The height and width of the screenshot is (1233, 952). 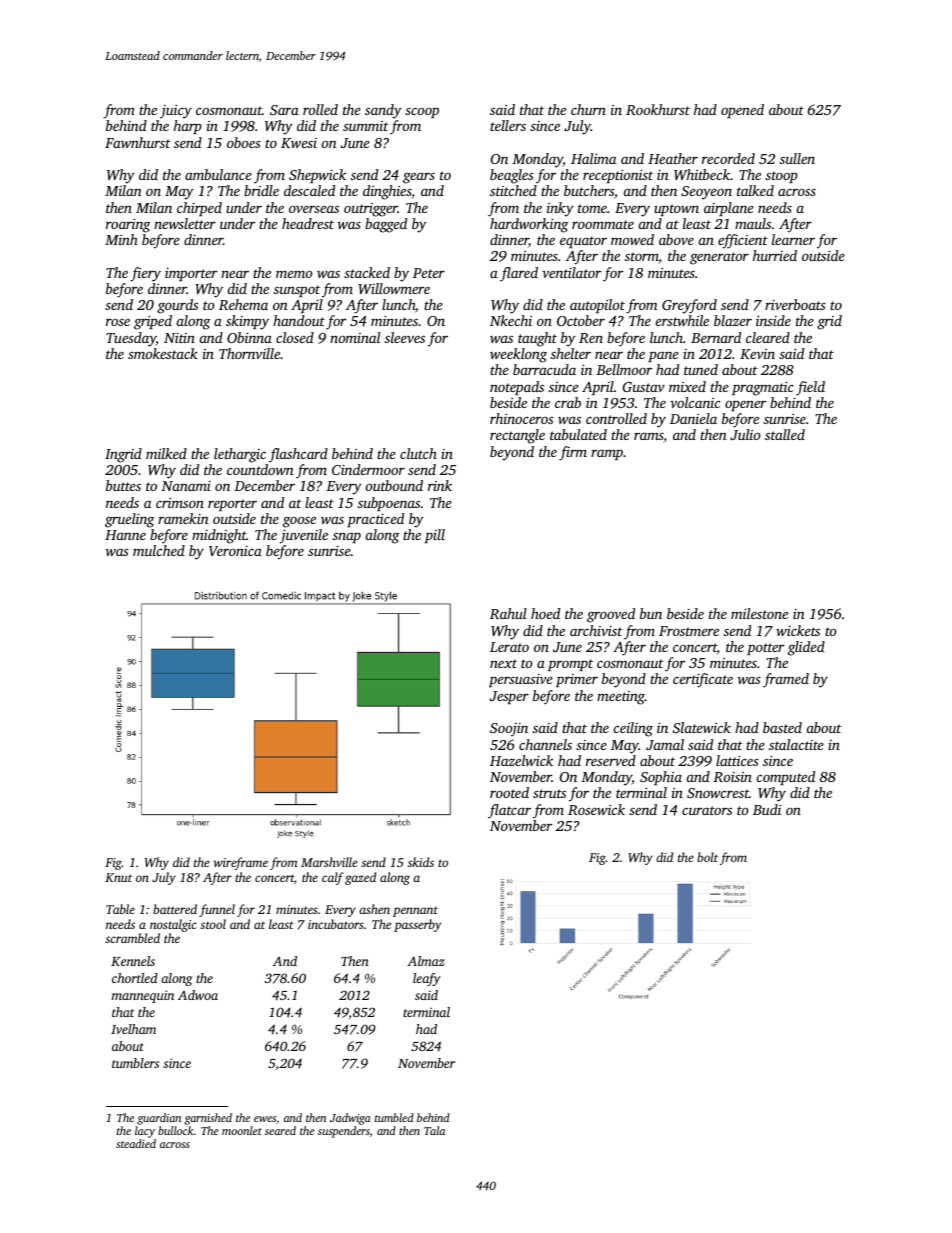 I want to click on opened, so click(x=742, y=111).
